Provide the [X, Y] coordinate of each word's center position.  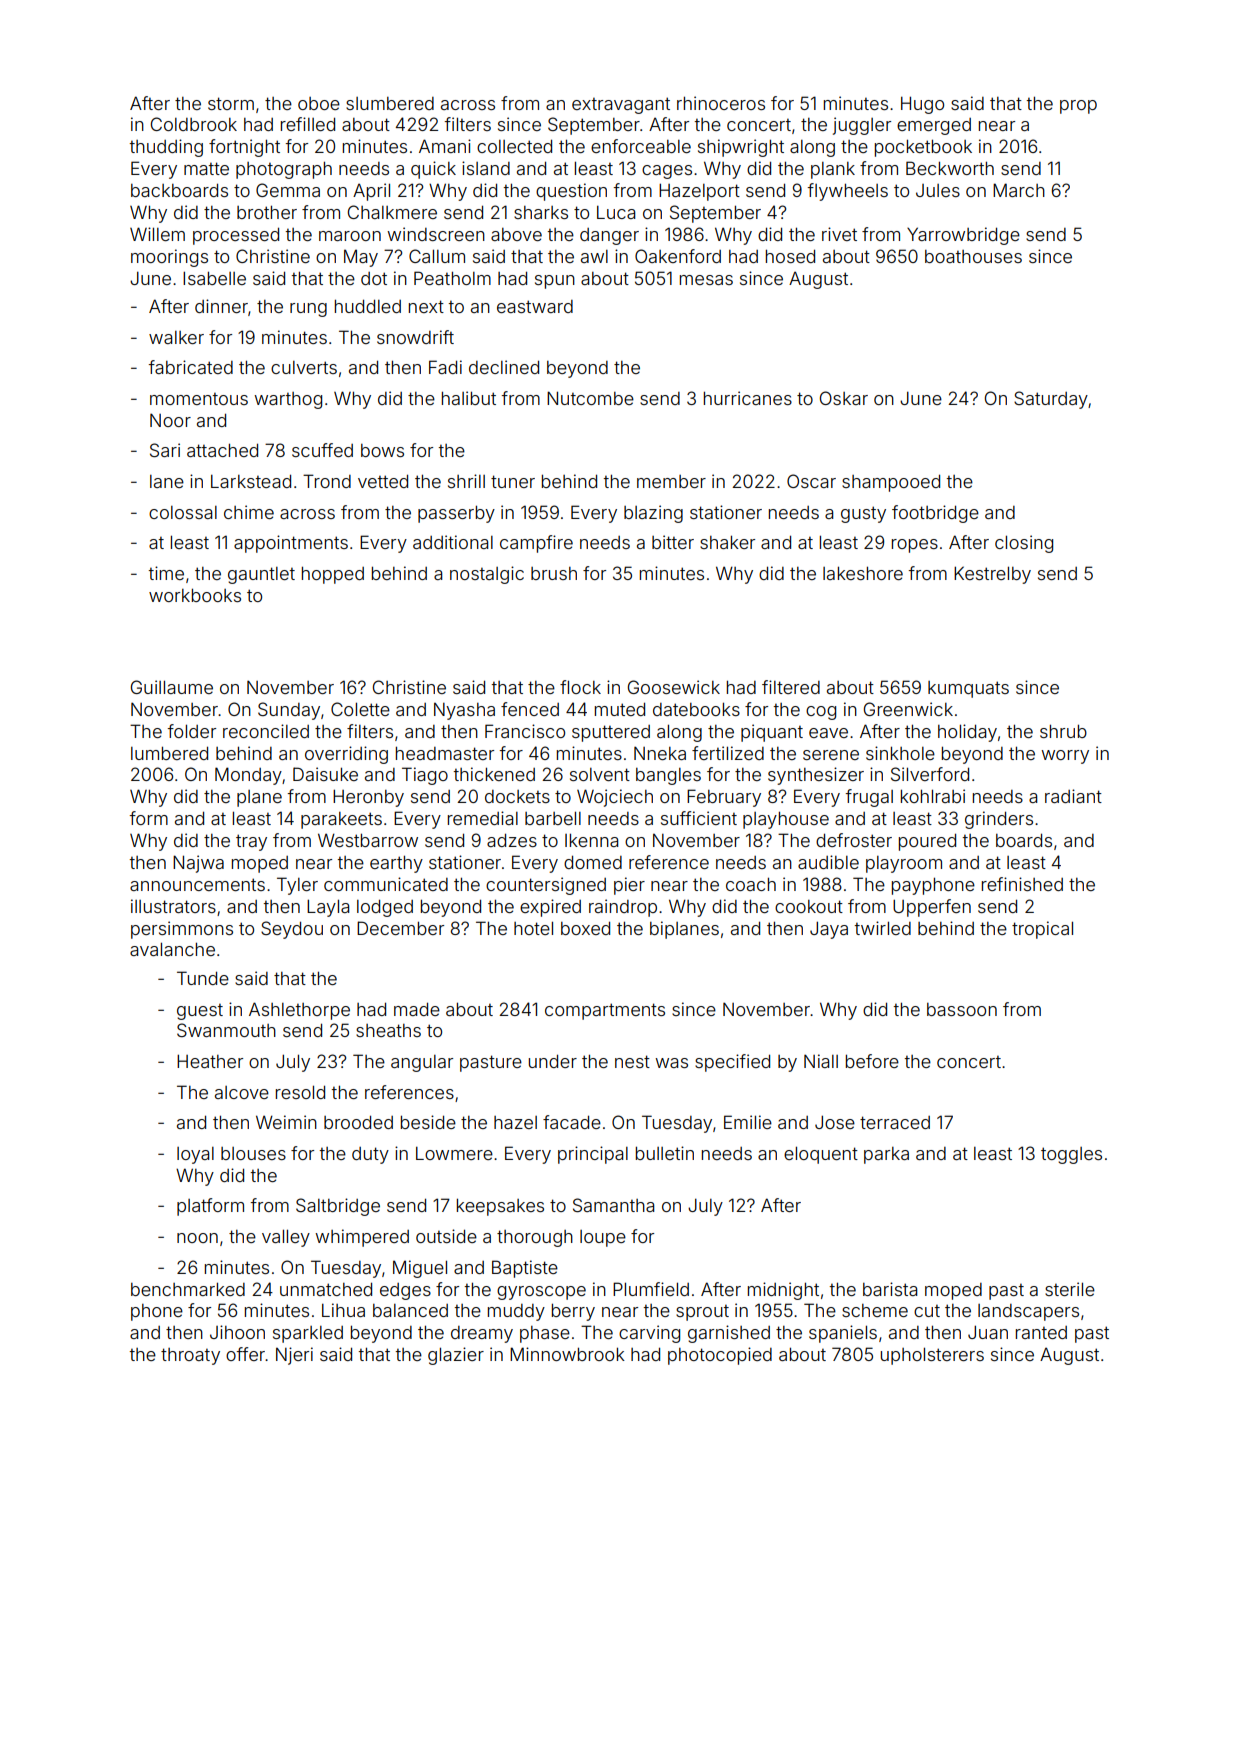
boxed [585, 928]
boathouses [973, 256]
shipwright [741, 148]
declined [504, 367]
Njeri [294, 1356]
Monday [248, 776]
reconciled [266, 731]
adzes [512, 840]
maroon [350, 236]
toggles [1071, 1155]
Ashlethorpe [299, 1011]
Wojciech [615, 798]
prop [1078, 107]
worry [1065, 757]
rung [308, 310]
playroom [904, 864]
